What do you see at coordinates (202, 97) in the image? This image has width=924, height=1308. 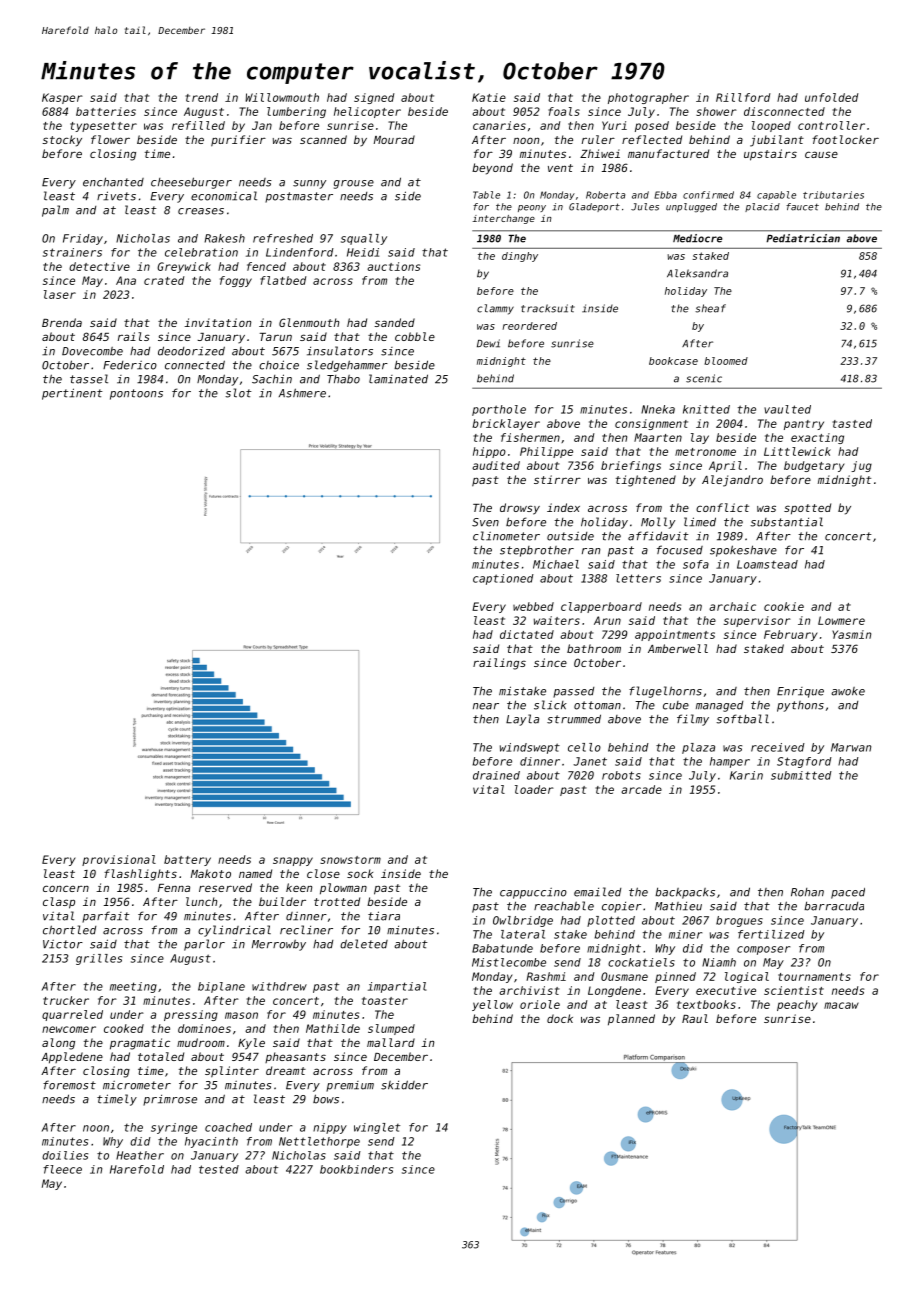 I see `trend` at bounding box center [202, 97].
